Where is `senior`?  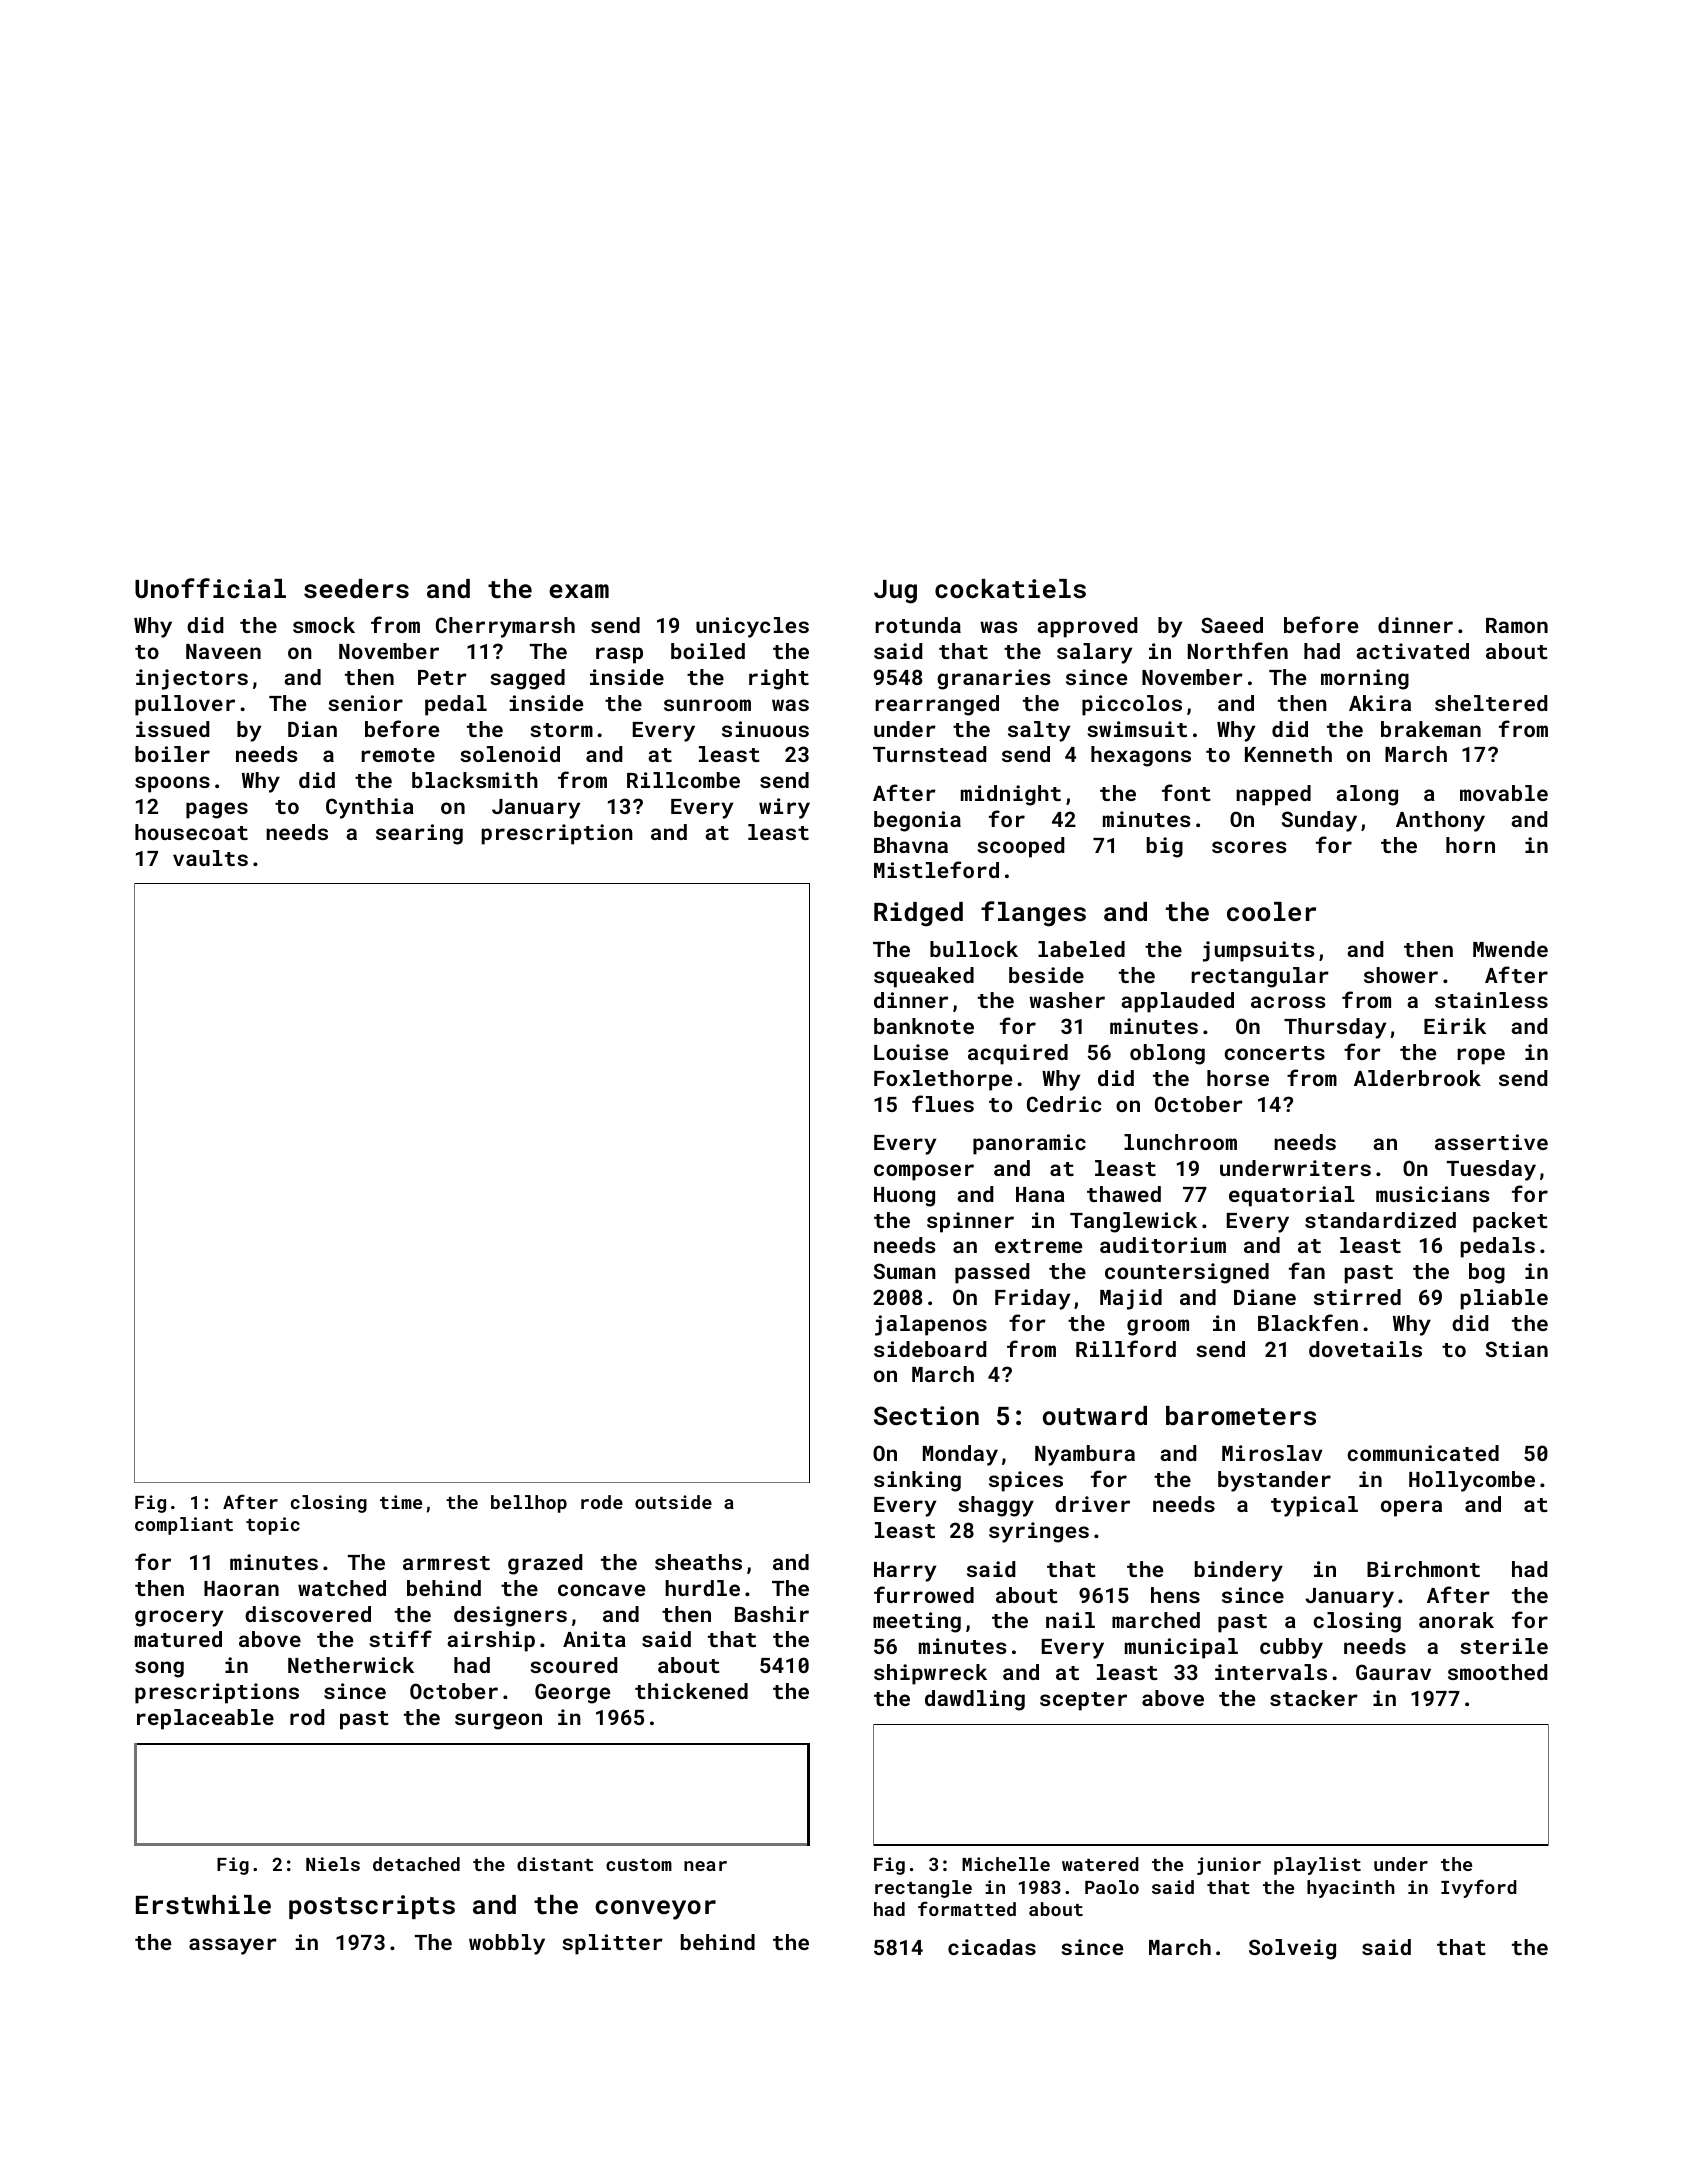
senior is located at coordinates (365, 703).
